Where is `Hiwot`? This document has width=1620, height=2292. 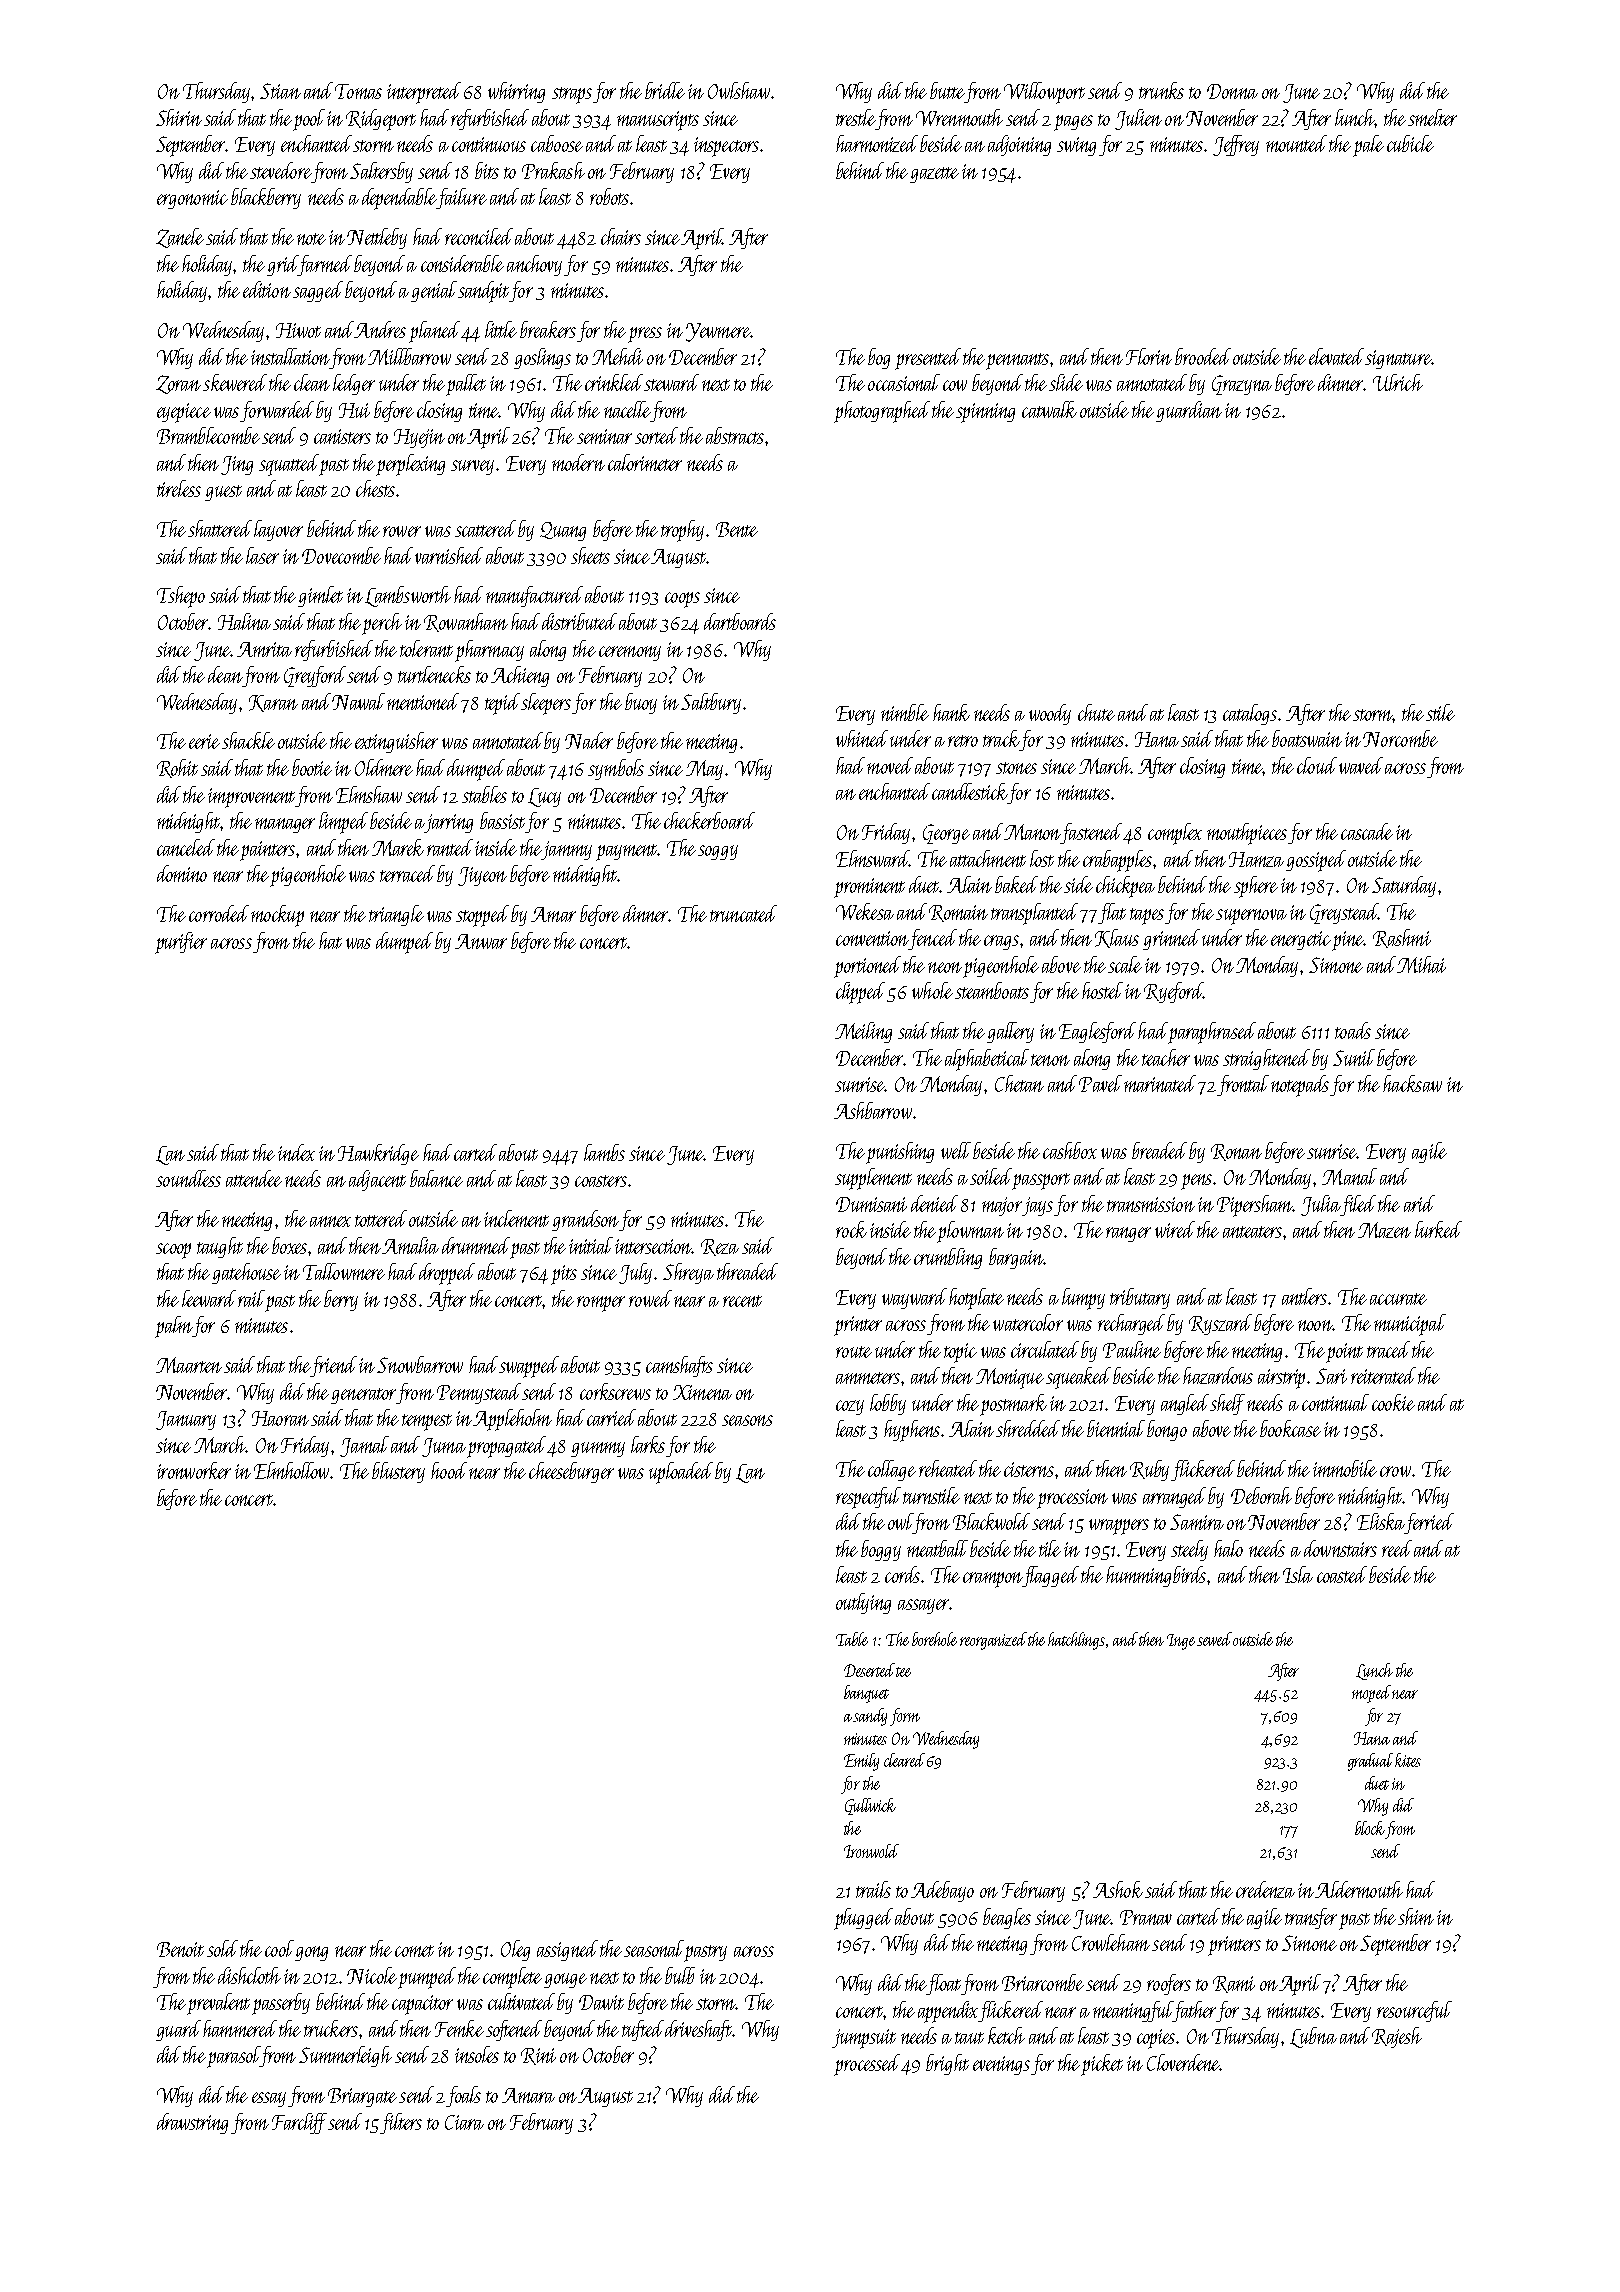
Hiwot is located at coordinates (298, 330).
